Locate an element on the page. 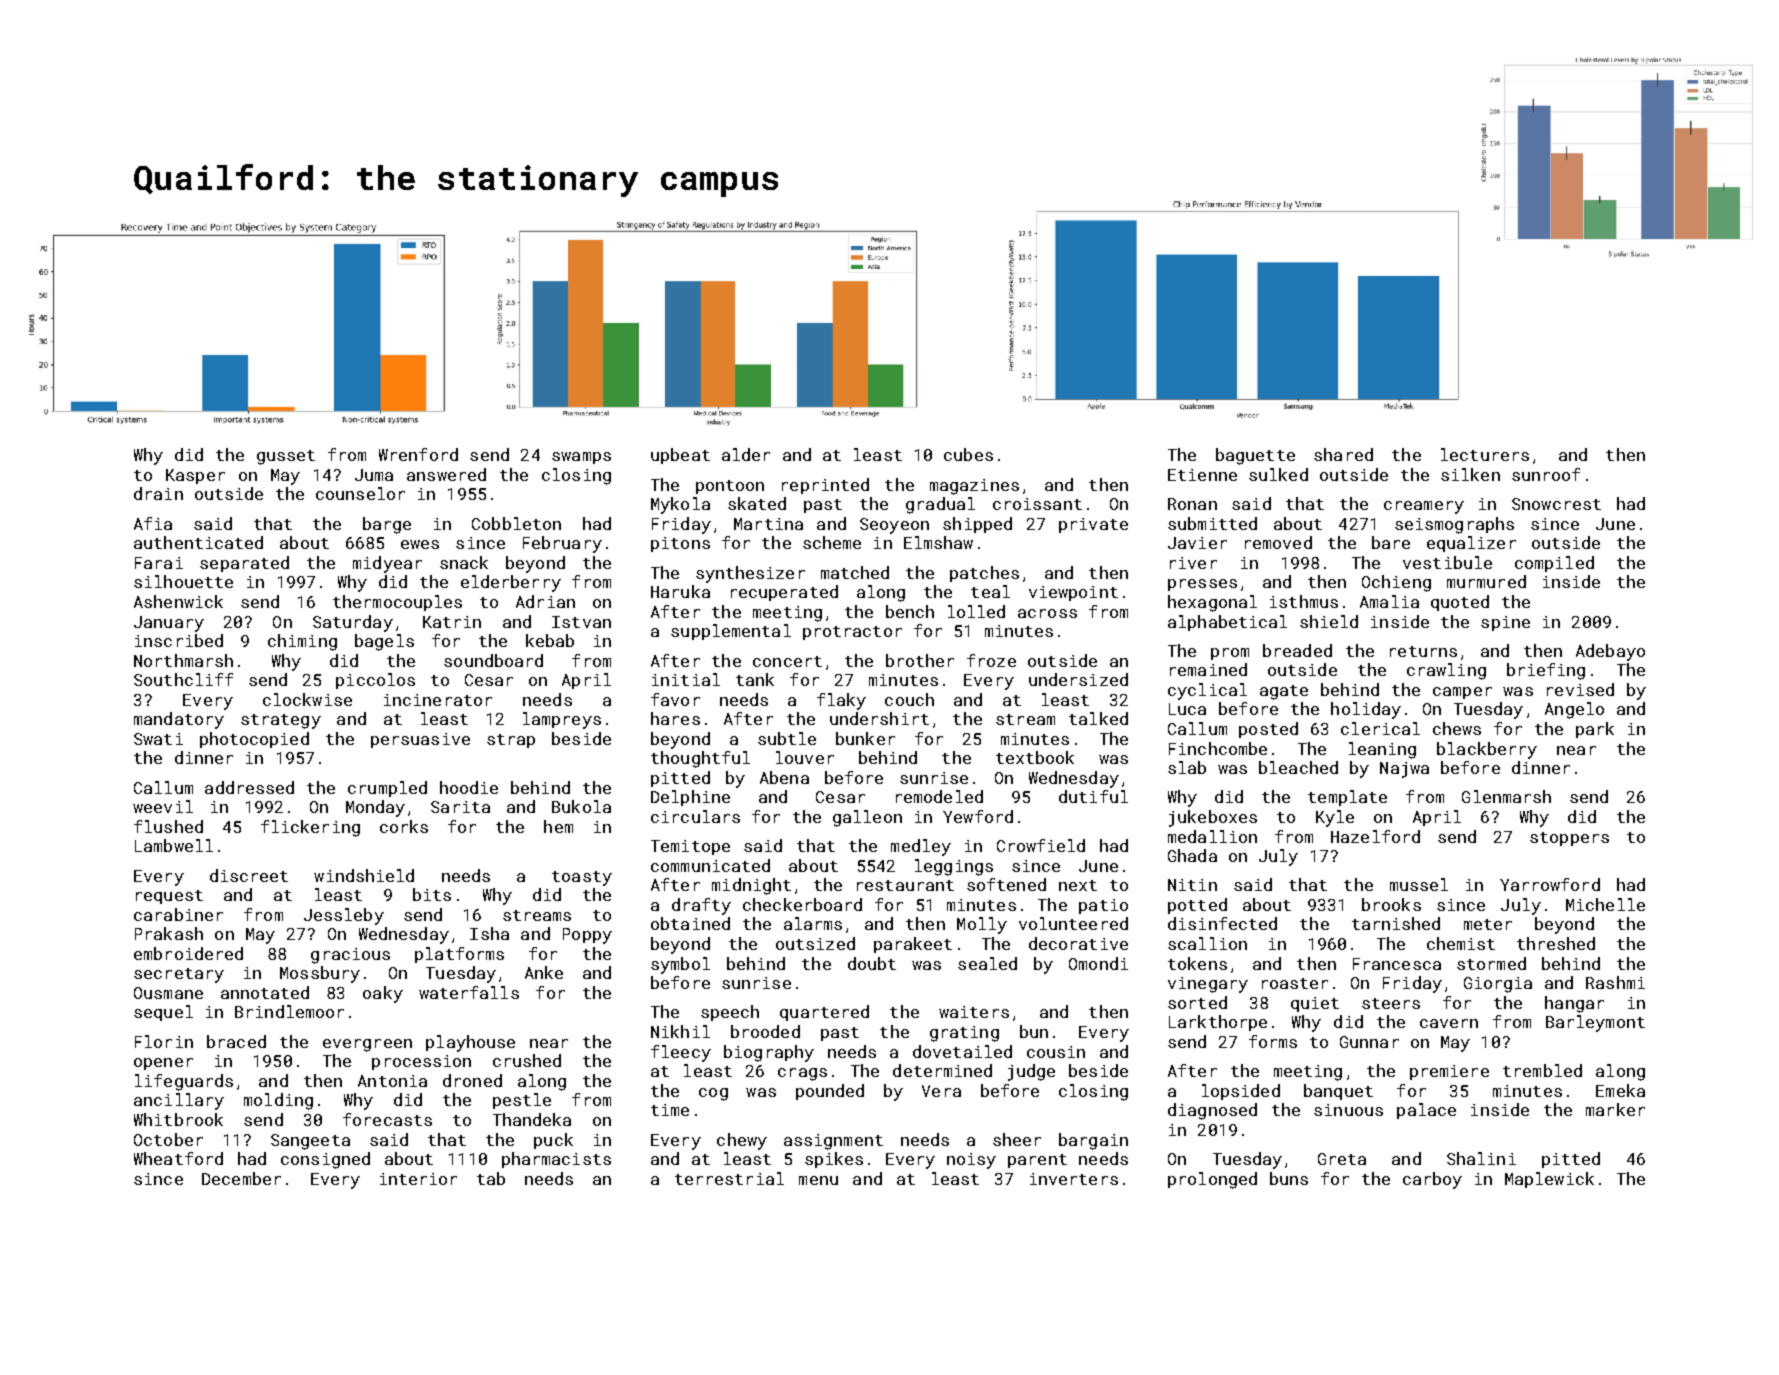  removed is located at coordinates (1278, 542).
